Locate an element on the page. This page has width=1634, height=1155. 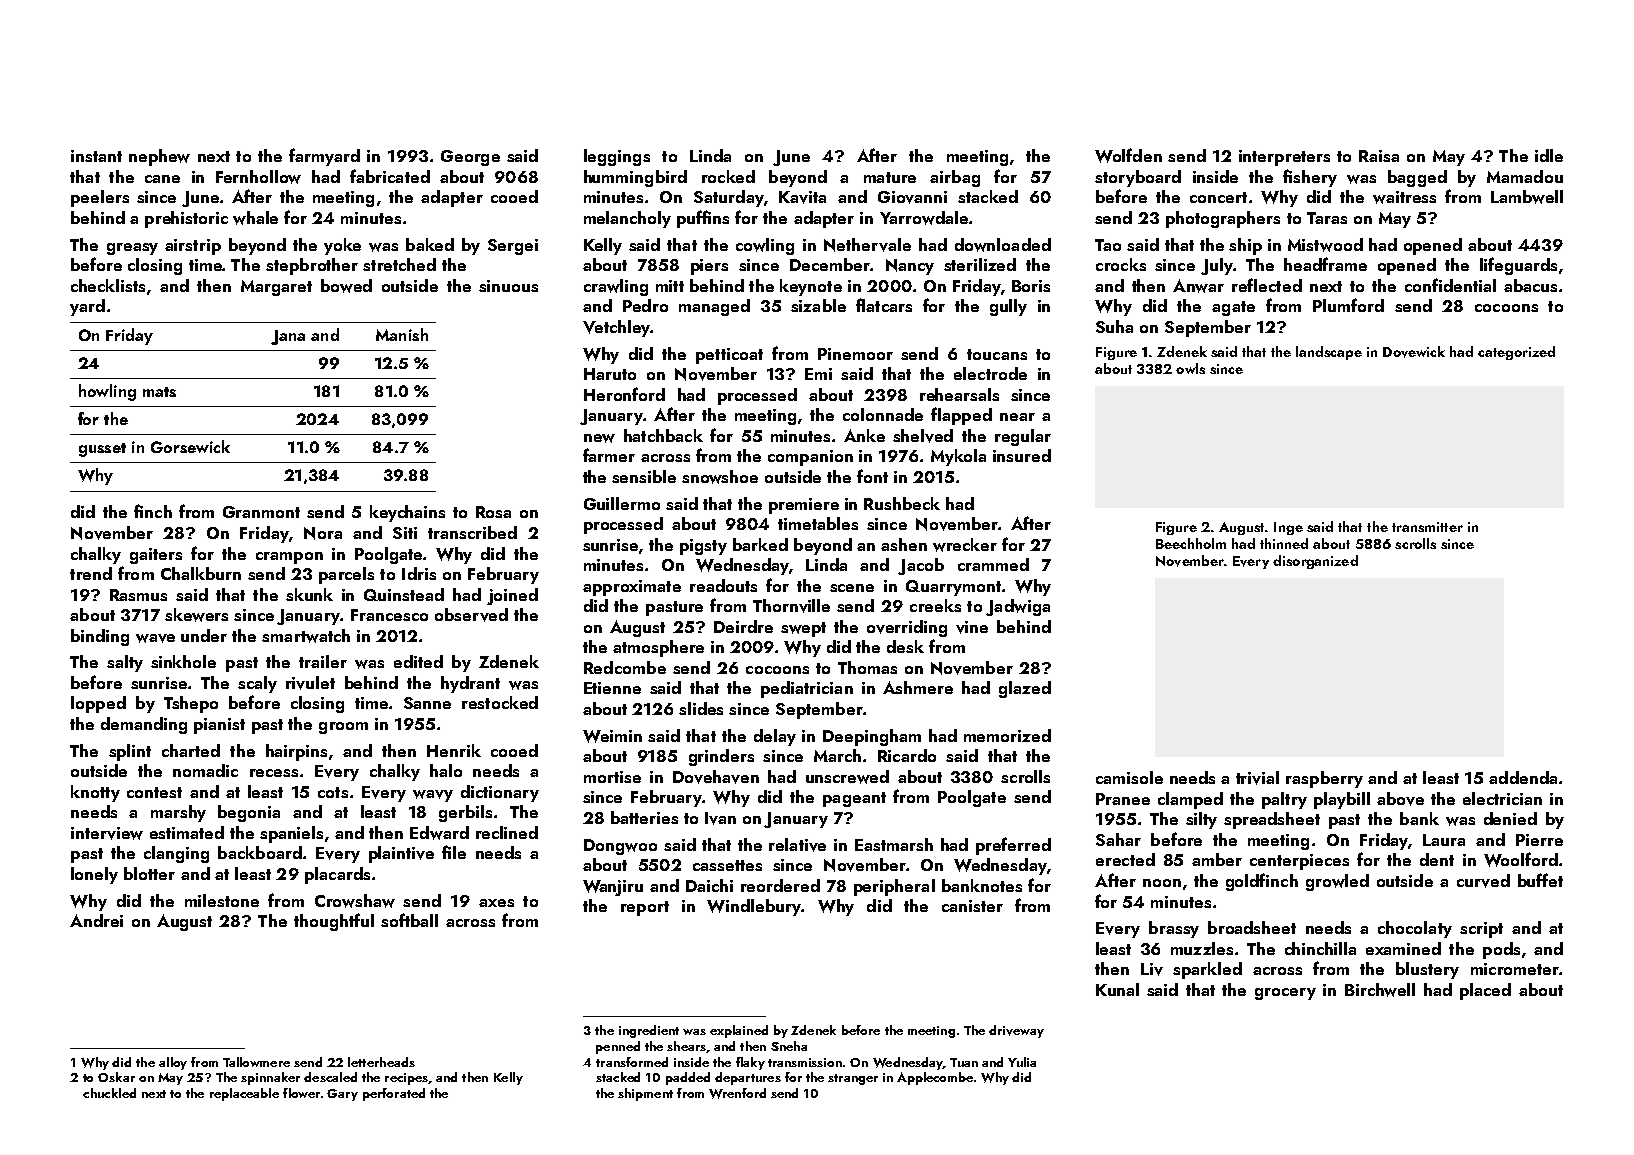
Manish is located at coordinates (402, 334).
